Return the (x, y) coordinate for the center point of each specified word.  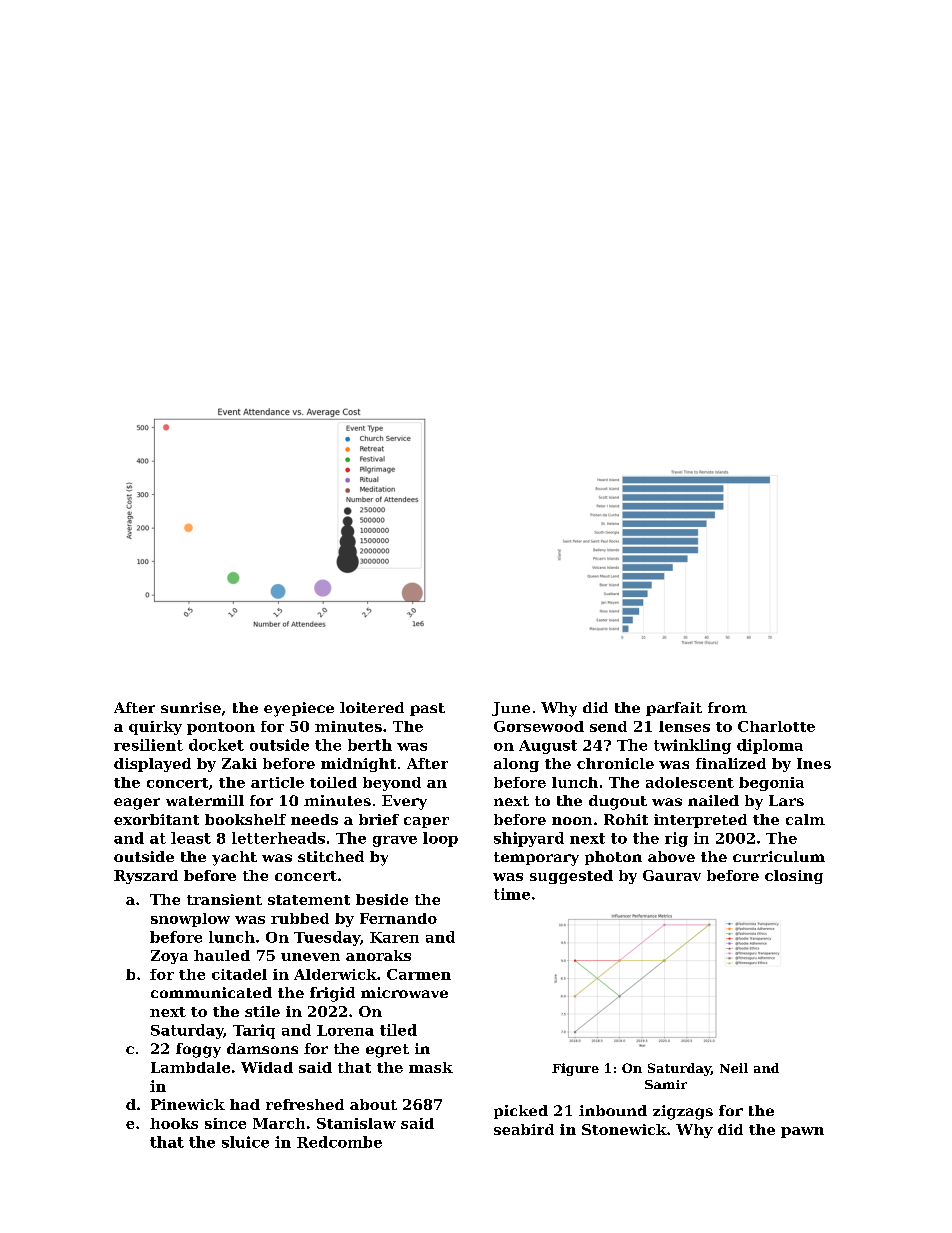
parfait (674, 709)
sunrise (191, 707)
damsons (262, 1048)
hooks (174, 1123)
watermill (205, 800)
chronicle (615, 763)
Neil (734, 1068)
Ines (814, 763)
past (427, 709)
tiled (398, 1030)
